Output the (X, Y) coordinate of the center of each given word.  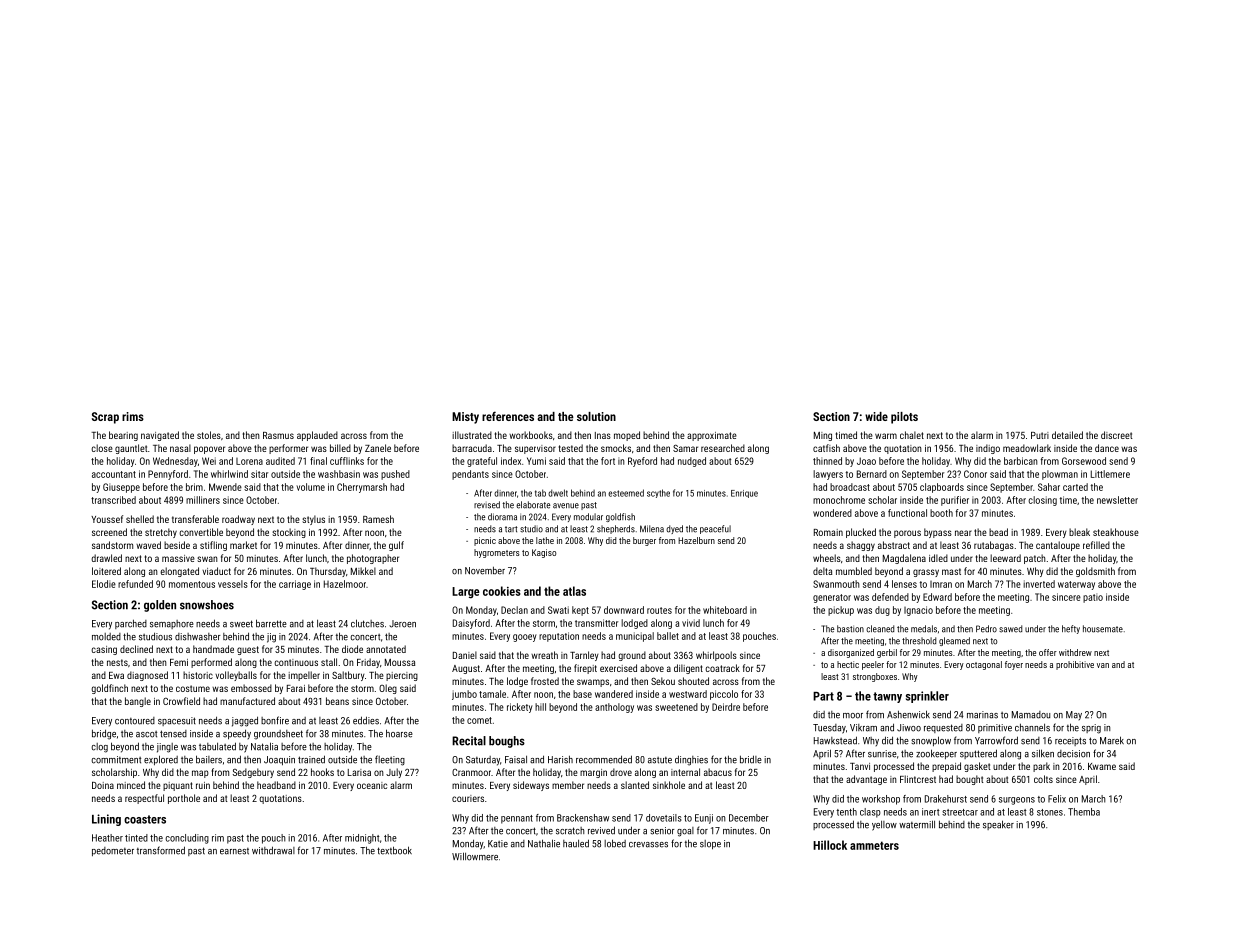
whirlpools (716, 656)
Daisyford (471, 624)
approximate (712, 436)
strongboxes (875, 677)
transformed (161, 850)
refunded (135, 584)
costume (193, 688)
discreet (1117, 435)
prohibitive (1075, 665)
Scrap (105, 418)
